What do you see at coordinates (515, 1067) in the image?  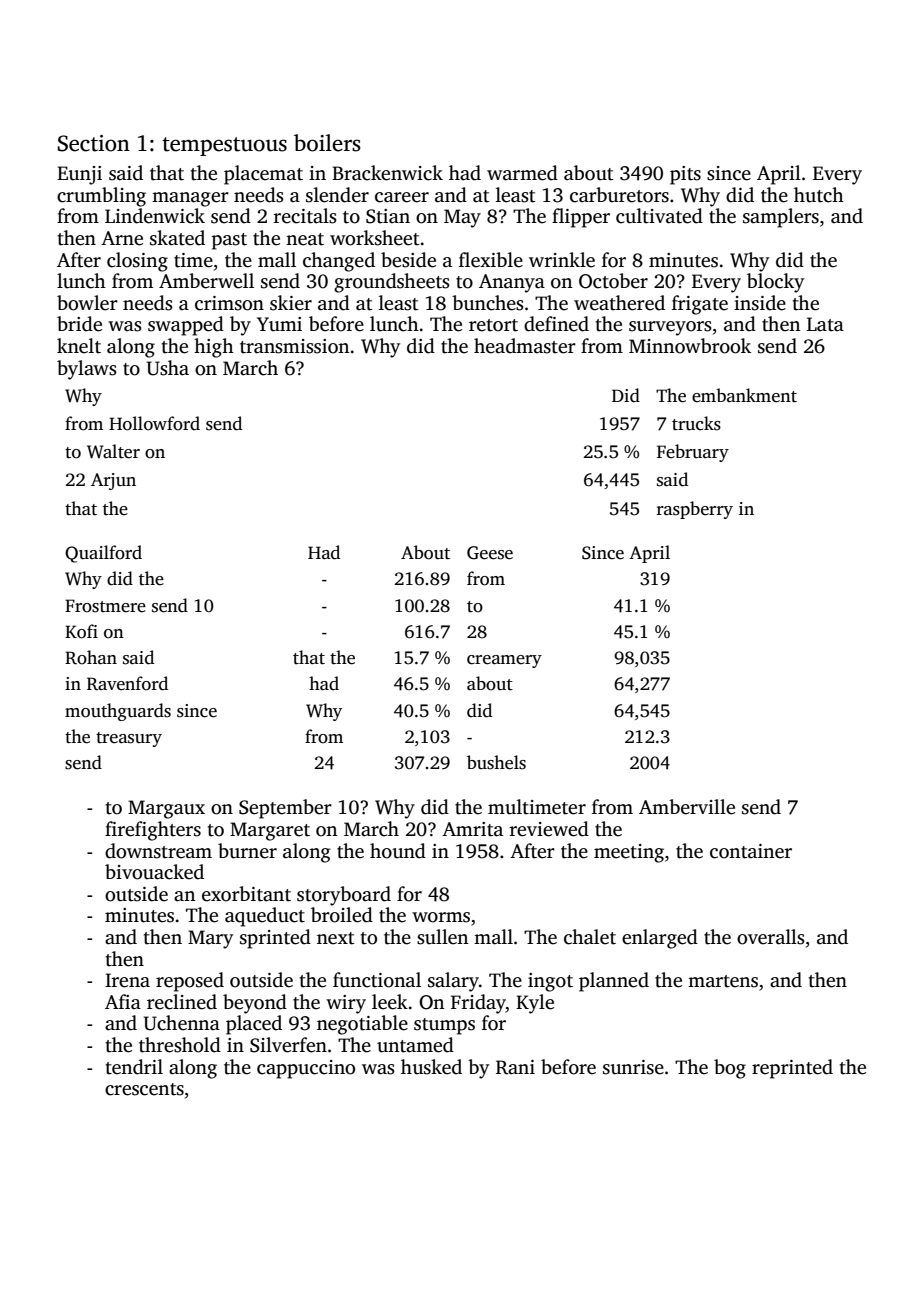 I see `Rani` at bounding box center [515, 1067].
